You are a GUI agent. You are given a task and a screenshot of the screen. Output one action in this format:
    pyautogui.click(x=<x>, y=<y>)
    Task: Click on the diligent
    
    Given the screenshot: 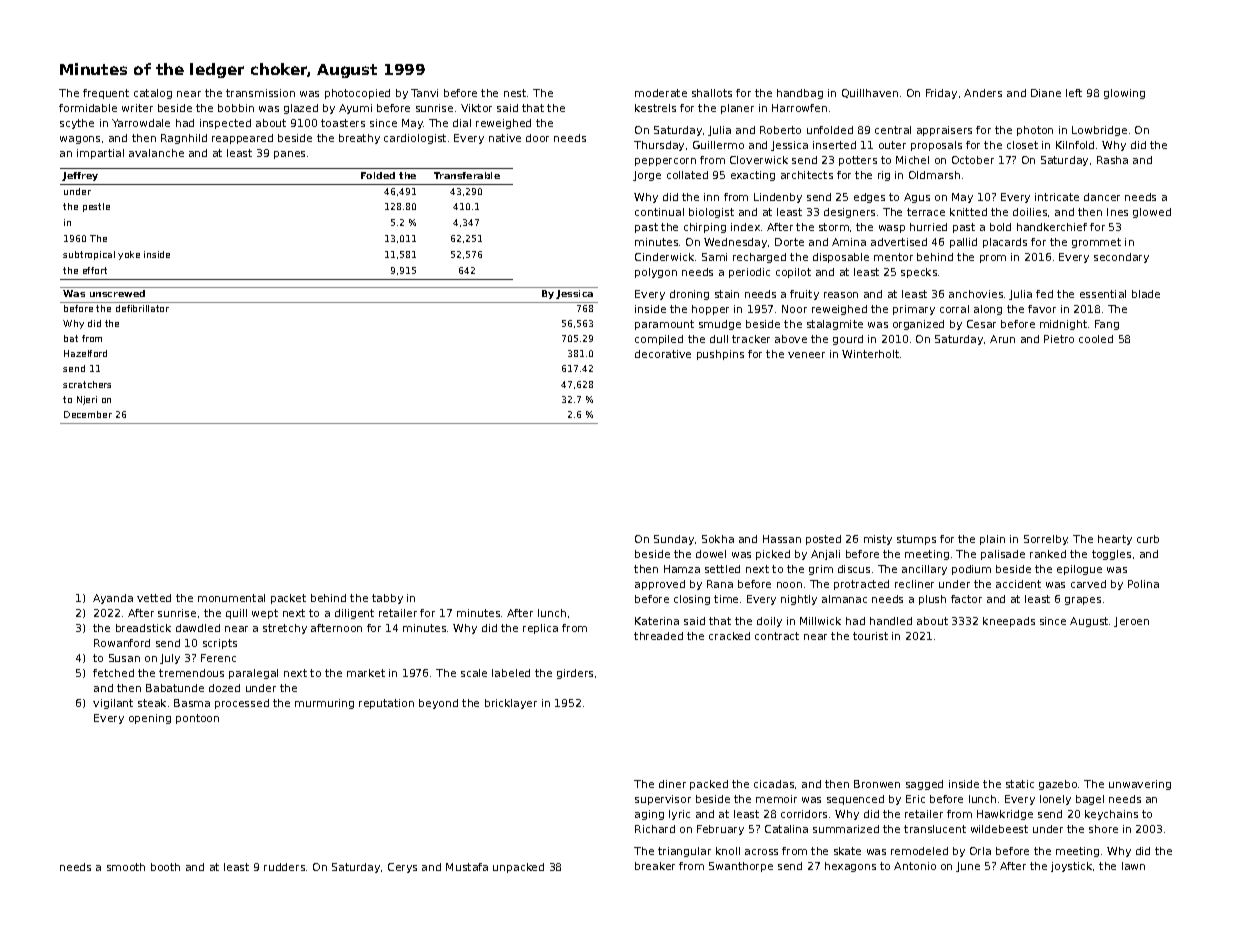 What is the action you would take?
    pyautogui.click(x=354, y=614)
